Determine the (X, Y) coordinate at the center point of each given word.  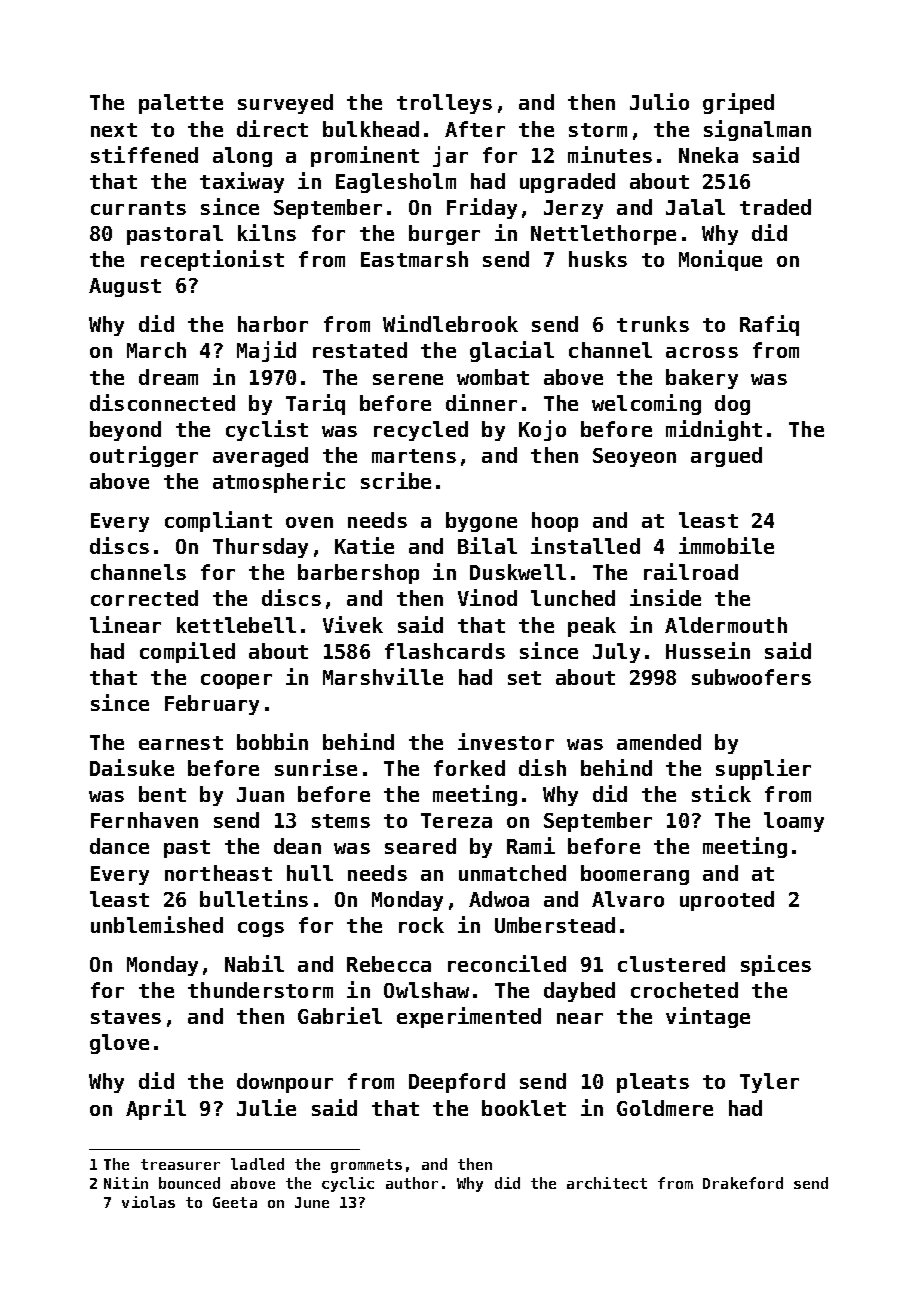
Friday (482, 208)
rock (421, 925)
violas (148, 1202)
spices (776, 965)
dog (732, 405)
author (412, 1183)
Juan (260, 794)
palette (181, 104)
